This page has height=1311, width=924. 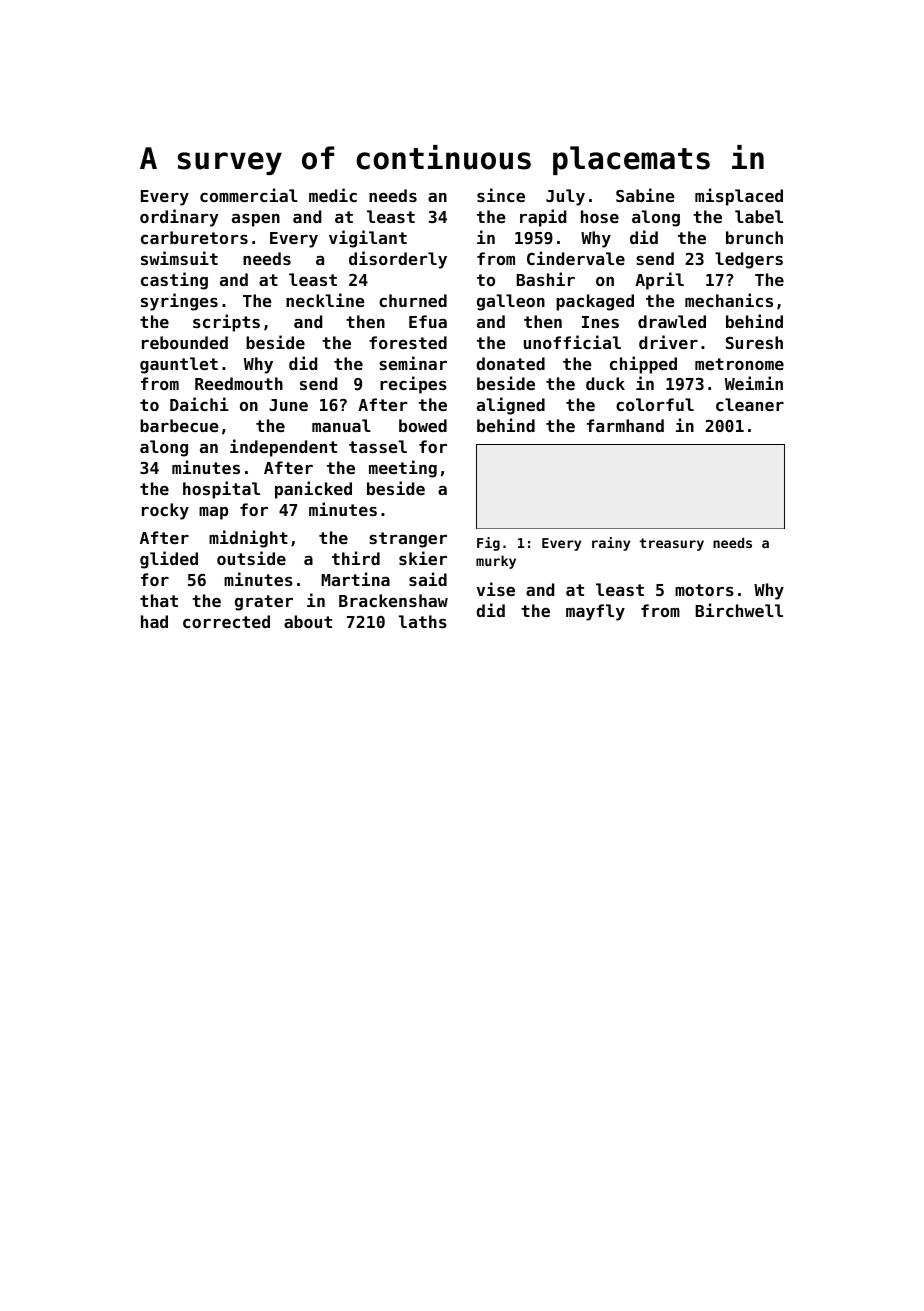 I want to click on laths, so click(x=422, y=621).
